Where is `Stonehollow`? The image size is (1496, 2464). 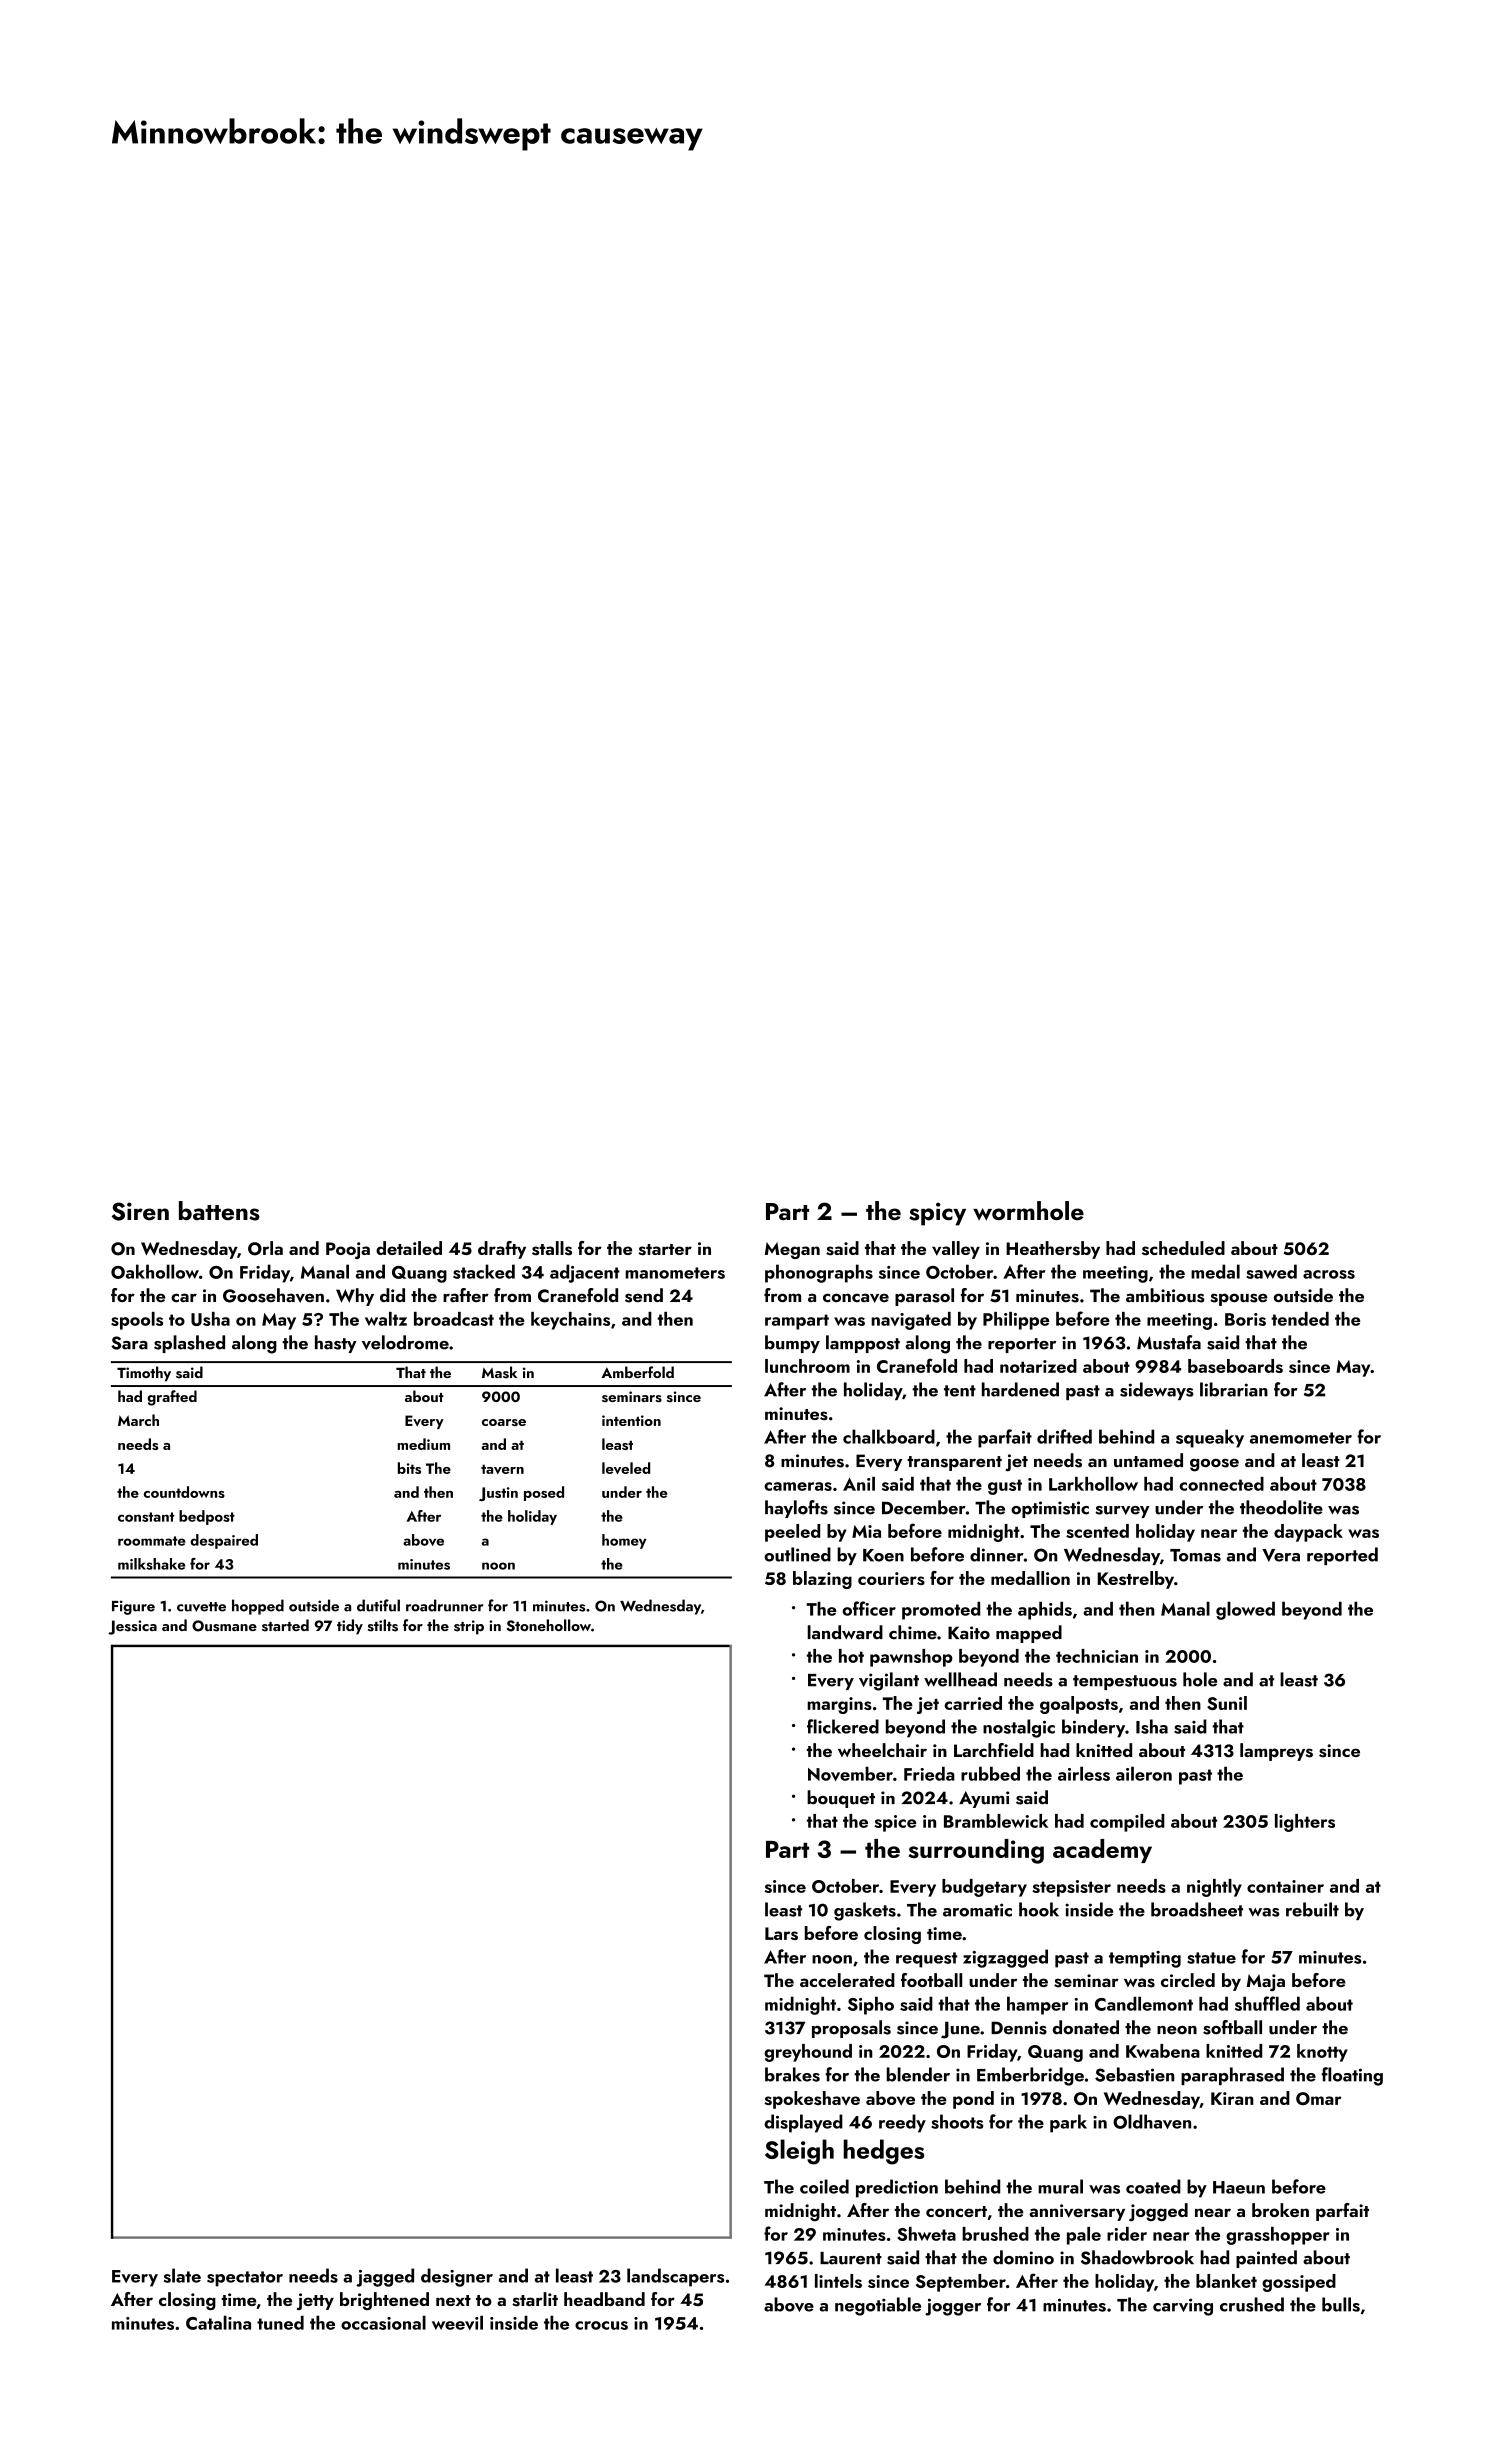
Stonehollow is located at coordinates (549, 1625).
